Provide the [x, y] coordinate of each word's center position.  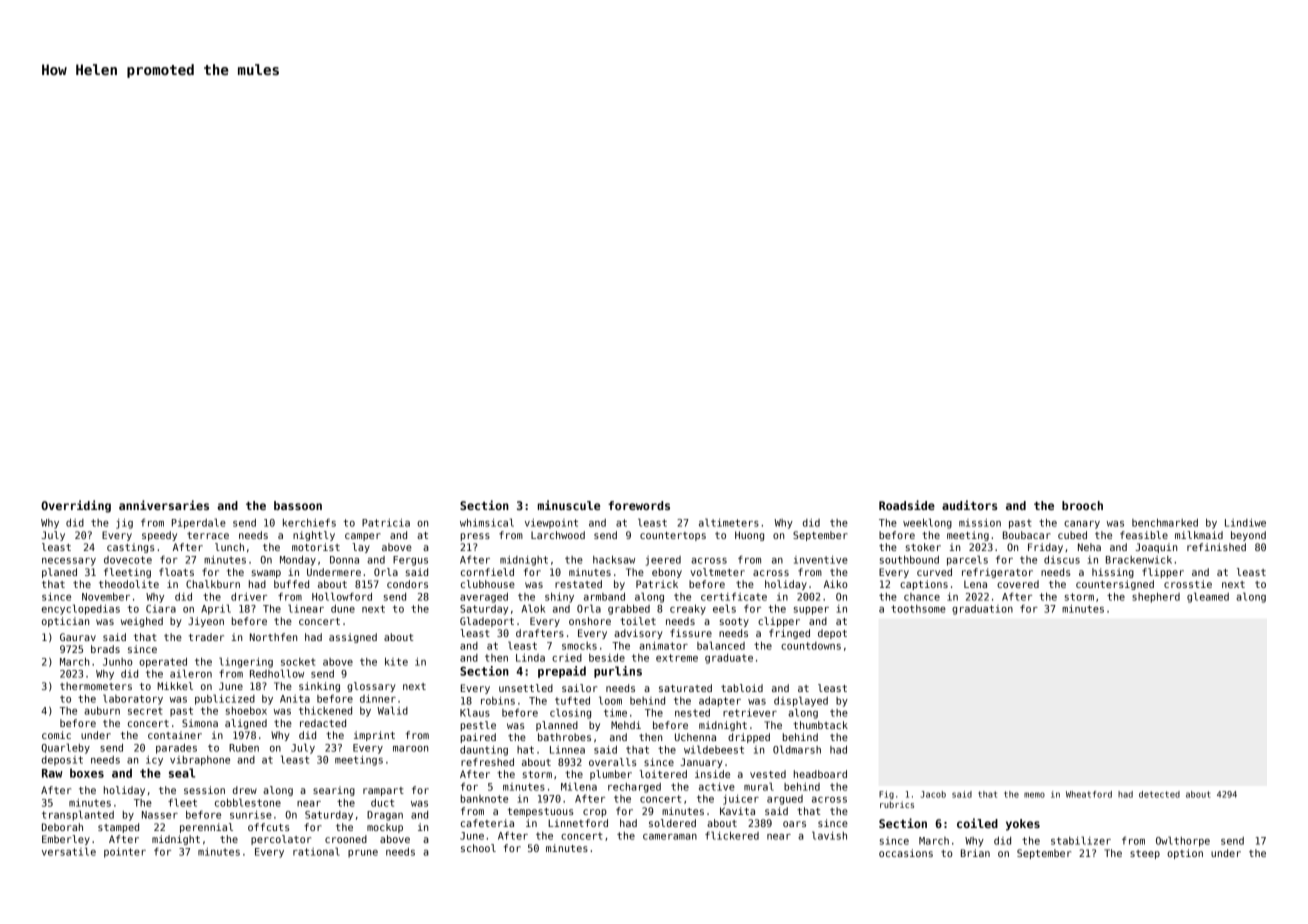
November [106, 597]
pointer [125, 853]
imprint [374, 736]
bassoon [298, 505]
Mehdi [626, 725]
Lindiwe [1245, 523]
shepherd [1156, 598]
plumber [611, 775]
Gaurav [78, 637]
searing [334, 791]
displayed [801, 701]
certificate [734, 596]
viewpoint [551, 524]
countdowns [811, 646]
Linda [530, 658]
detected [1159, 794]
